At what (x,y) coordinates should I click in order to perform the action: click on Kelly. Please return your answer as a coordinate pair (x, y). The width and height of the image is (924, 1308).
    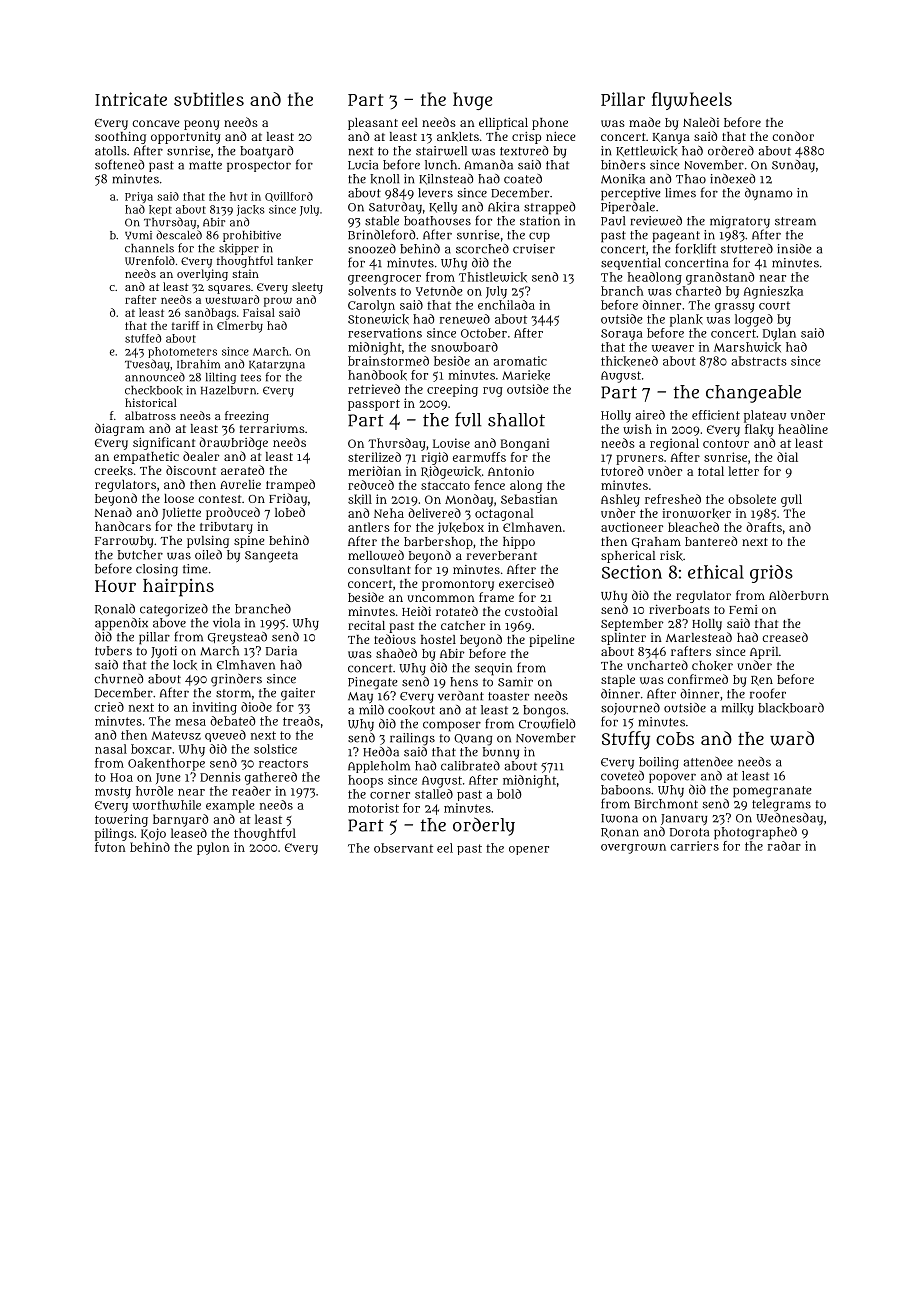
    Looking at the image, I should click on (443, 208).
